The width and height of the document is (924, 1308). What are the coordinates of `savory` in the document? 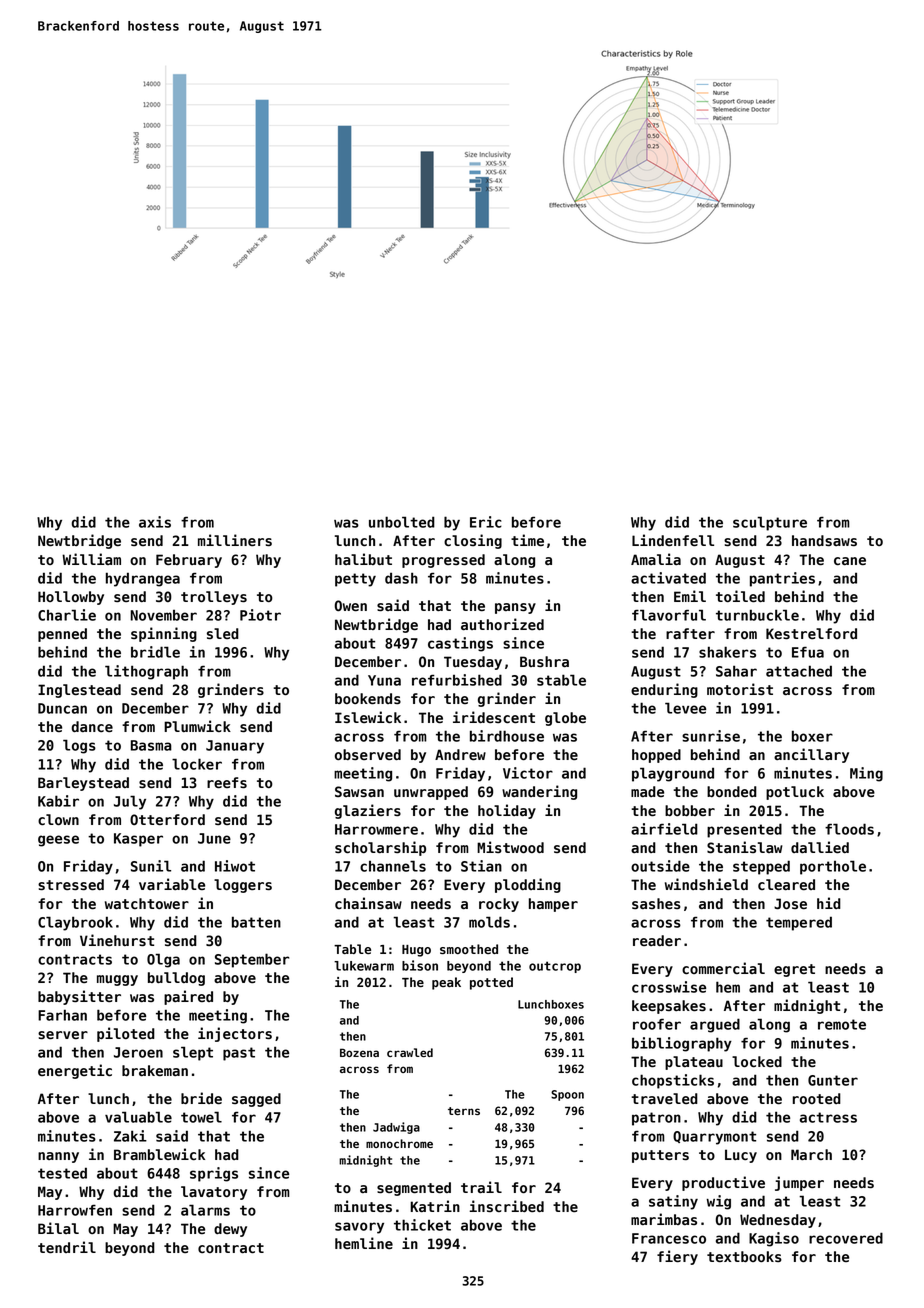 It's located at (359, 1228).
